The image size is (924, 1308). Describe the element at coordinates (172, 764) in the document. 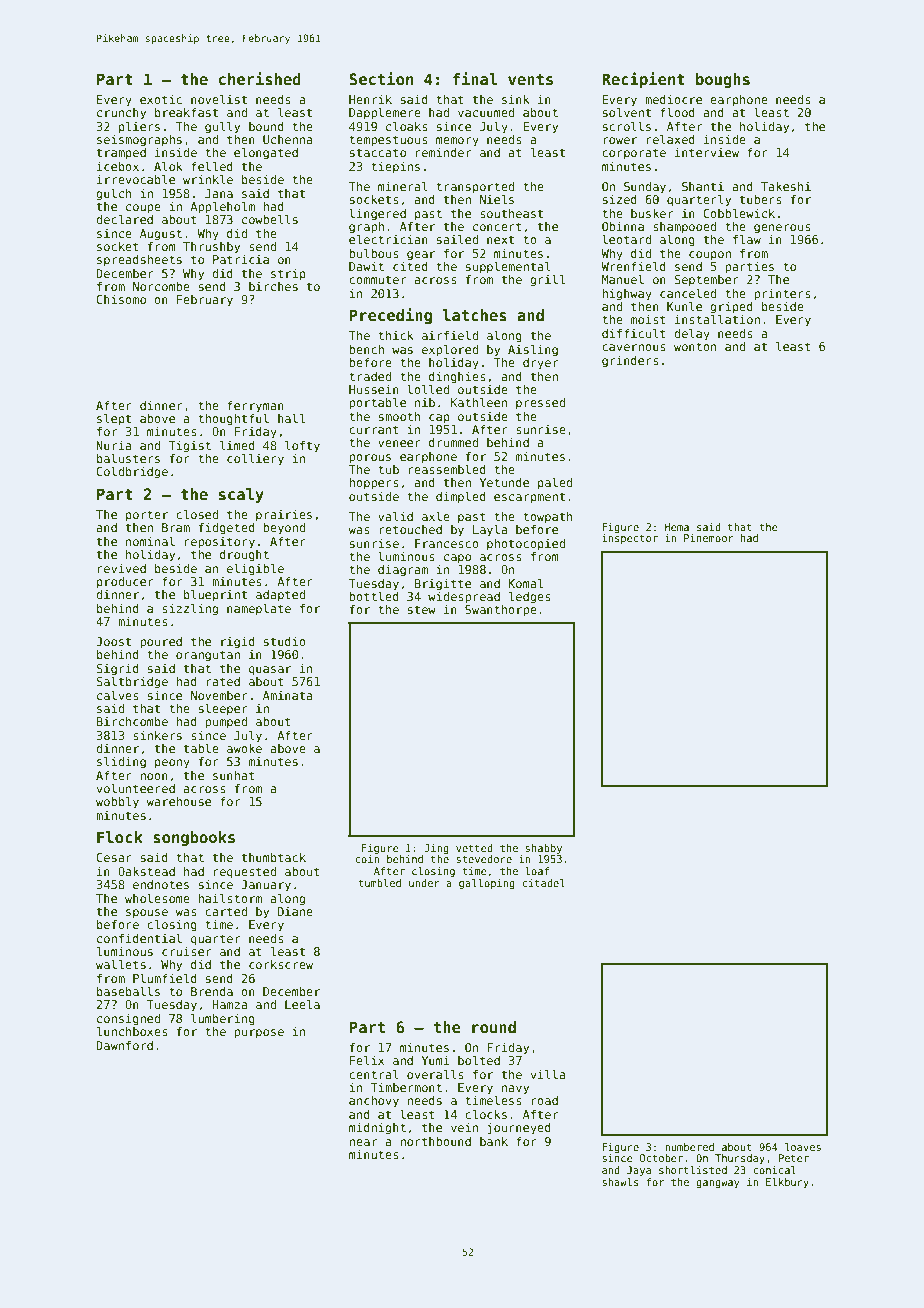

I see `peony` at that location.
